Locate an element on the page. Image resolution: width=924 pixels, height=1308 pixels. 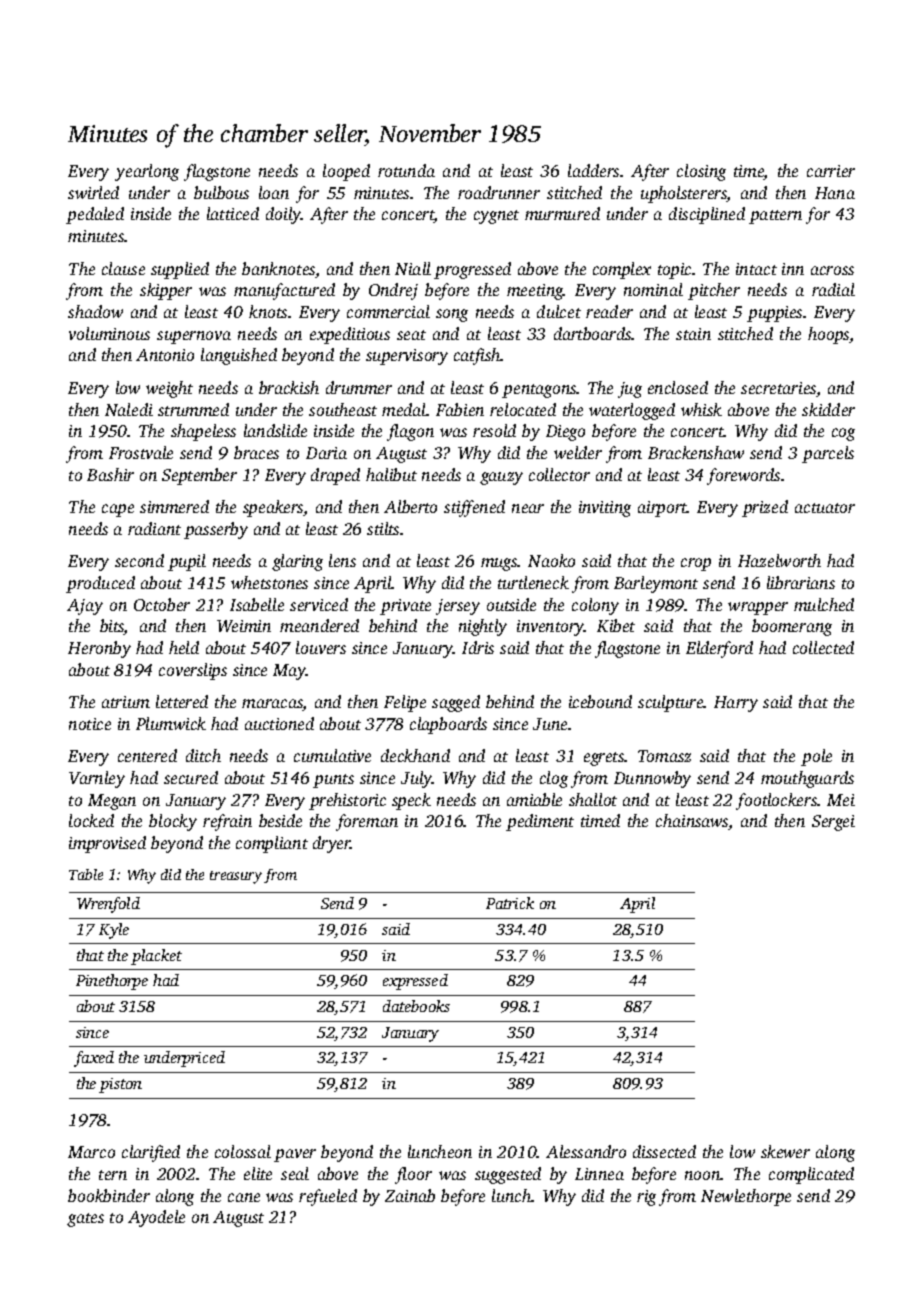
Pinethorpe is located at coordinates (112, 982).
